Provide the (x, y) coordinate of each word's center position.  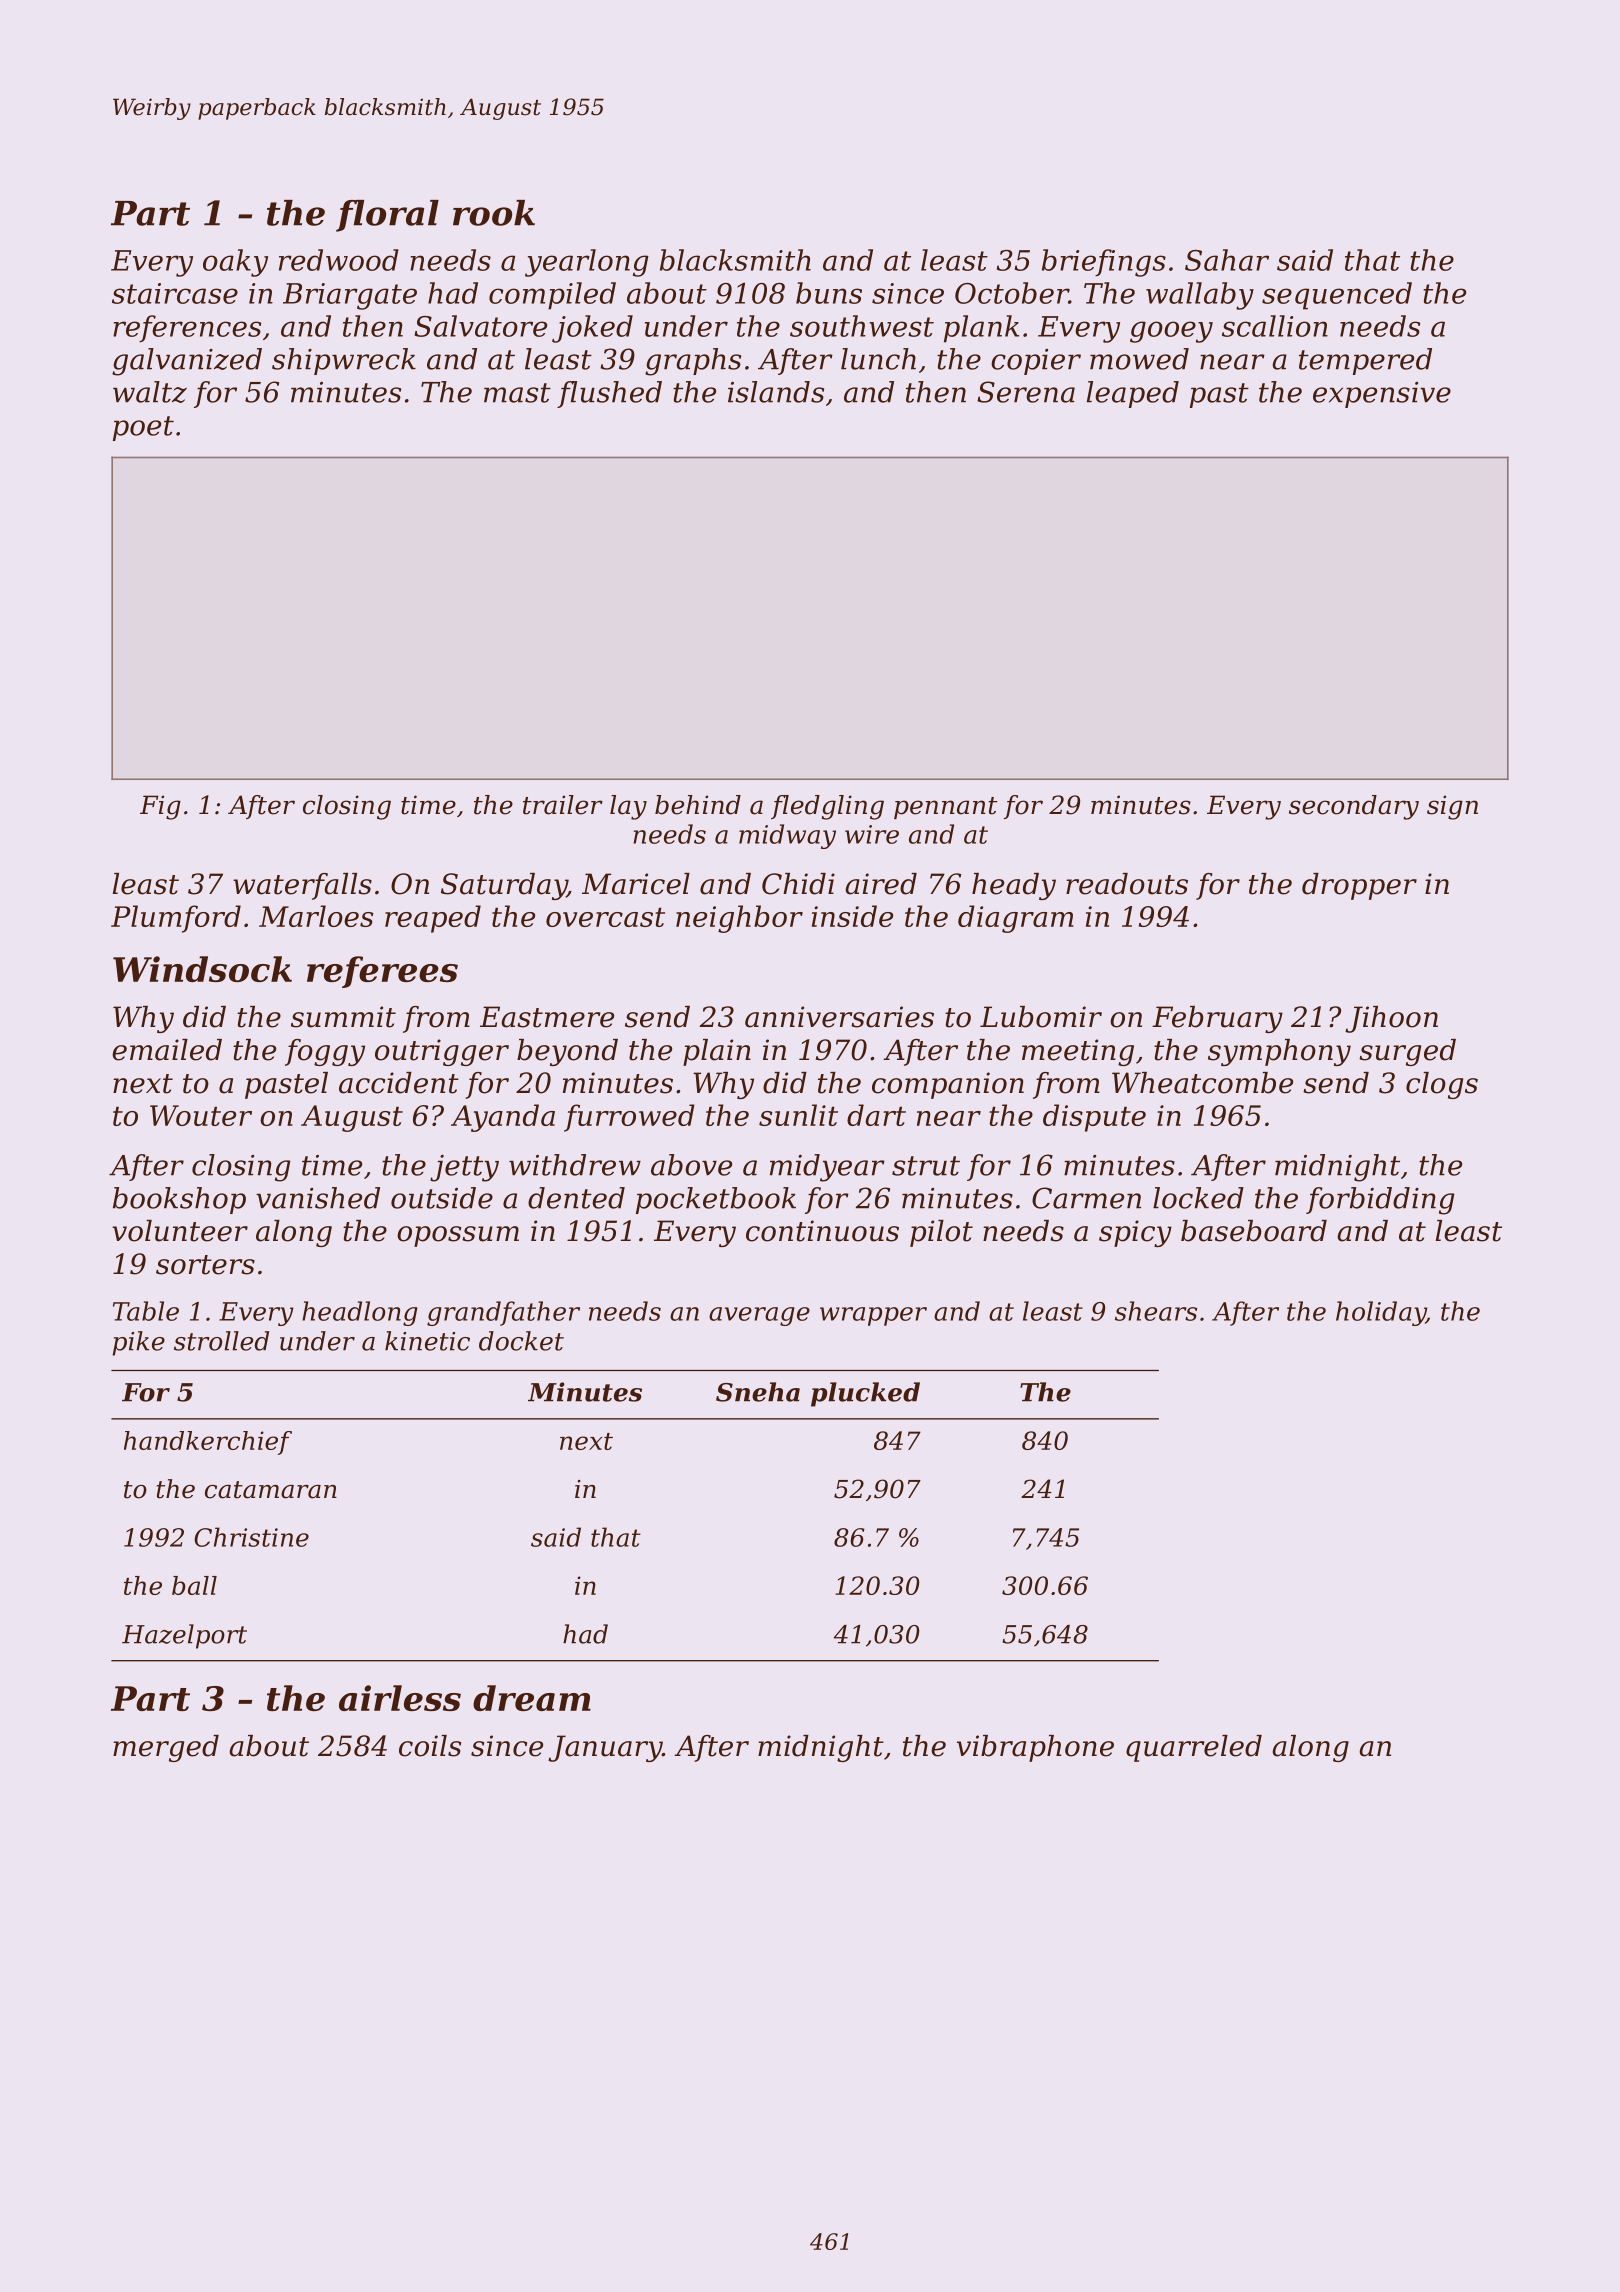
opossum (458, 1236)
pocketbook (716, 1200)
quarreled (1194, 1748)
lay (628, 807)
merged (166, 1748)
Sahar (1227, 260)
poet (143, 428)
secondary (1354, 807)
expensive (1382, 395)
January (605, 1748)
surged (1407, 1052)
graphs (693, 362)
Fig (160, 807)
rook (494, 213)
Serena (1026, 392)
